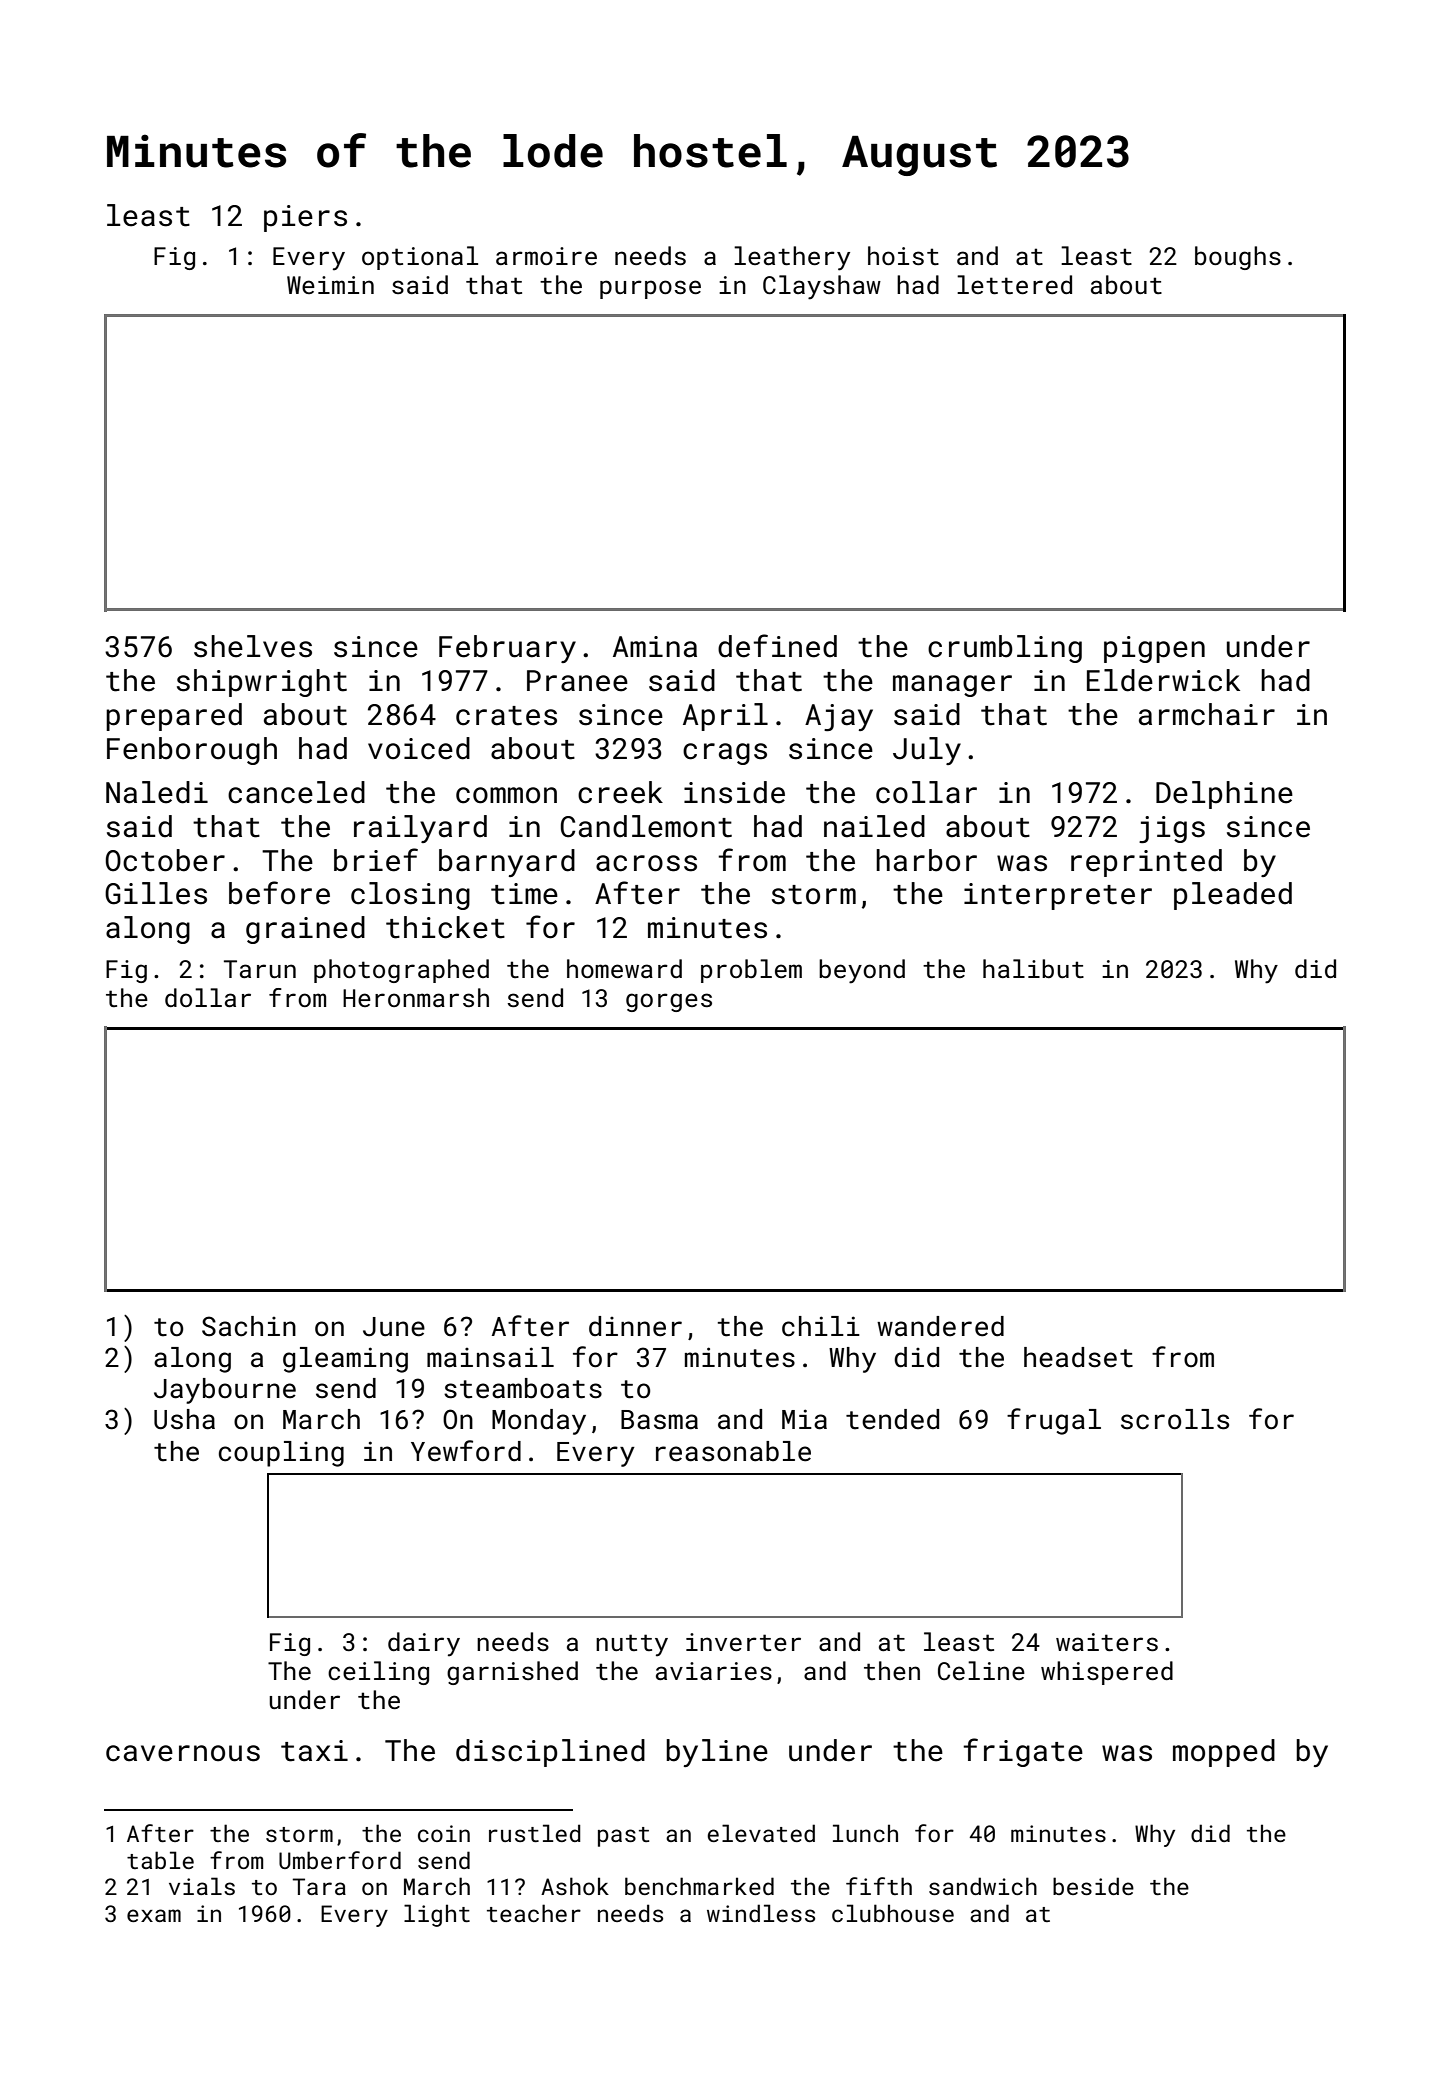 This screenshot has width=1450, height=2100. Describe the element at coordinates (822, 287) in the screenshot. I see `Clayshaw` at that location.
